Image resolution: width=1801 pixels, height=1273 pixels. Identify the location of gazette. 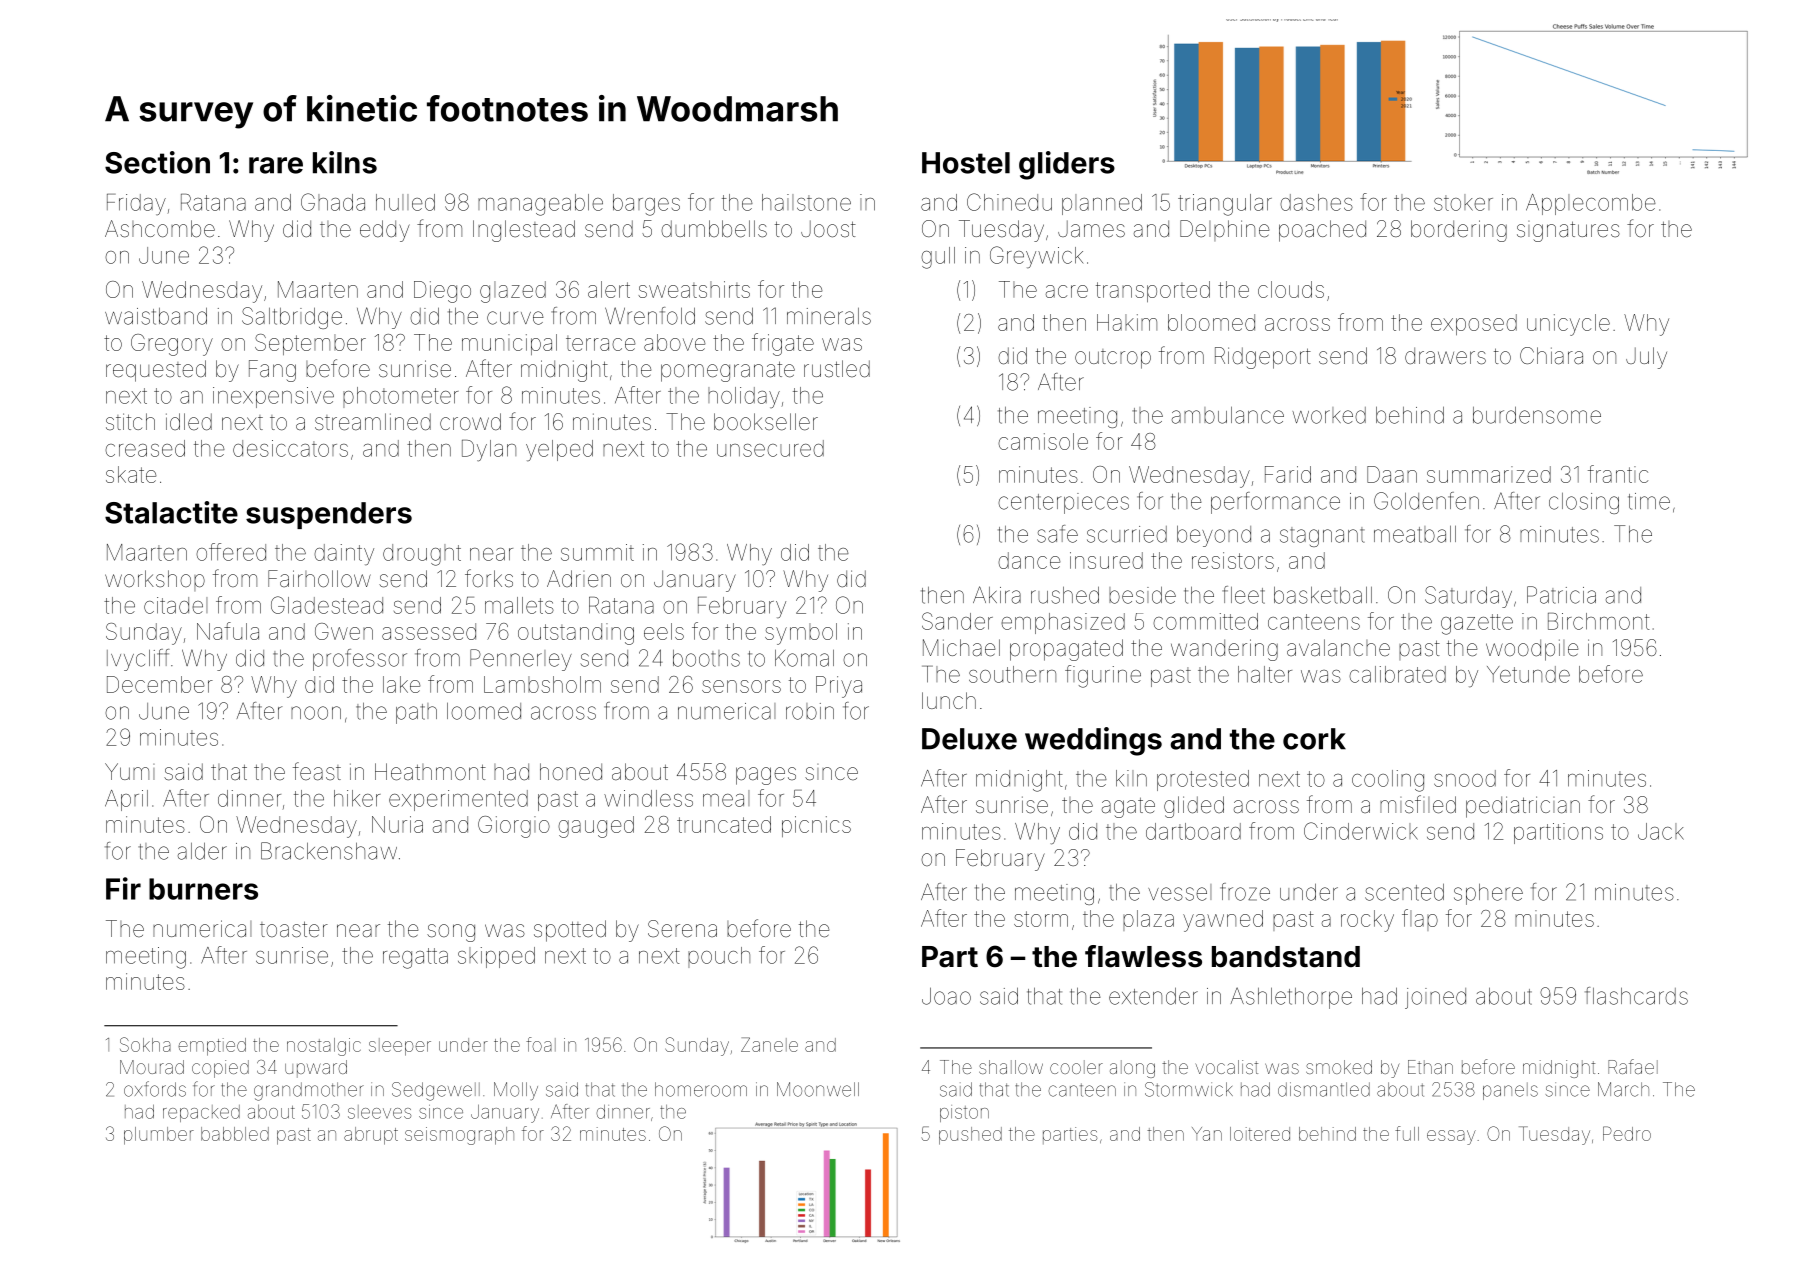
(1477, 624).
